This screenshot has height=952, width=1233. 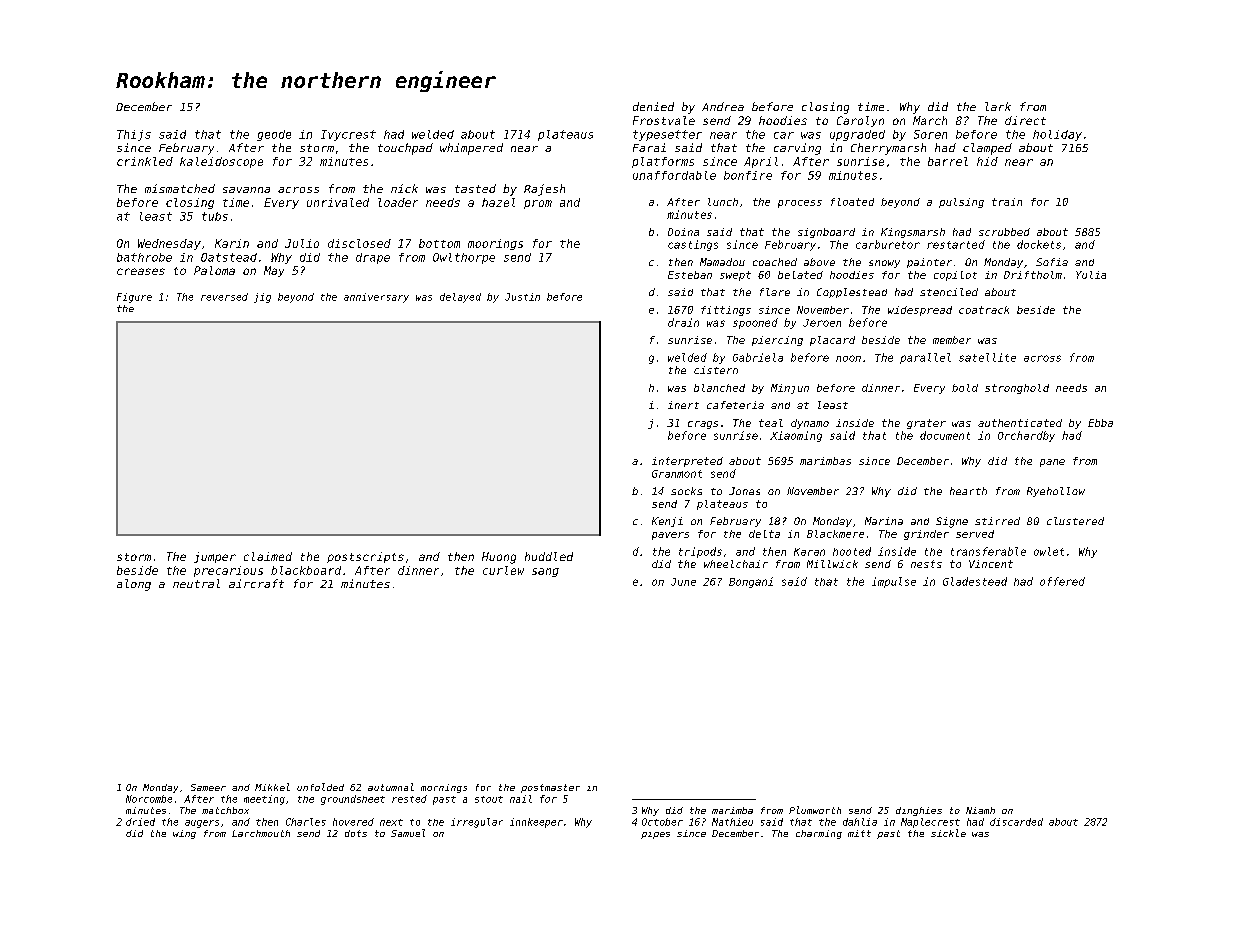 What do you see at coordinates (365, 557) in the screenshot?
I see `postscripts` at bounding box center [365, 557].
